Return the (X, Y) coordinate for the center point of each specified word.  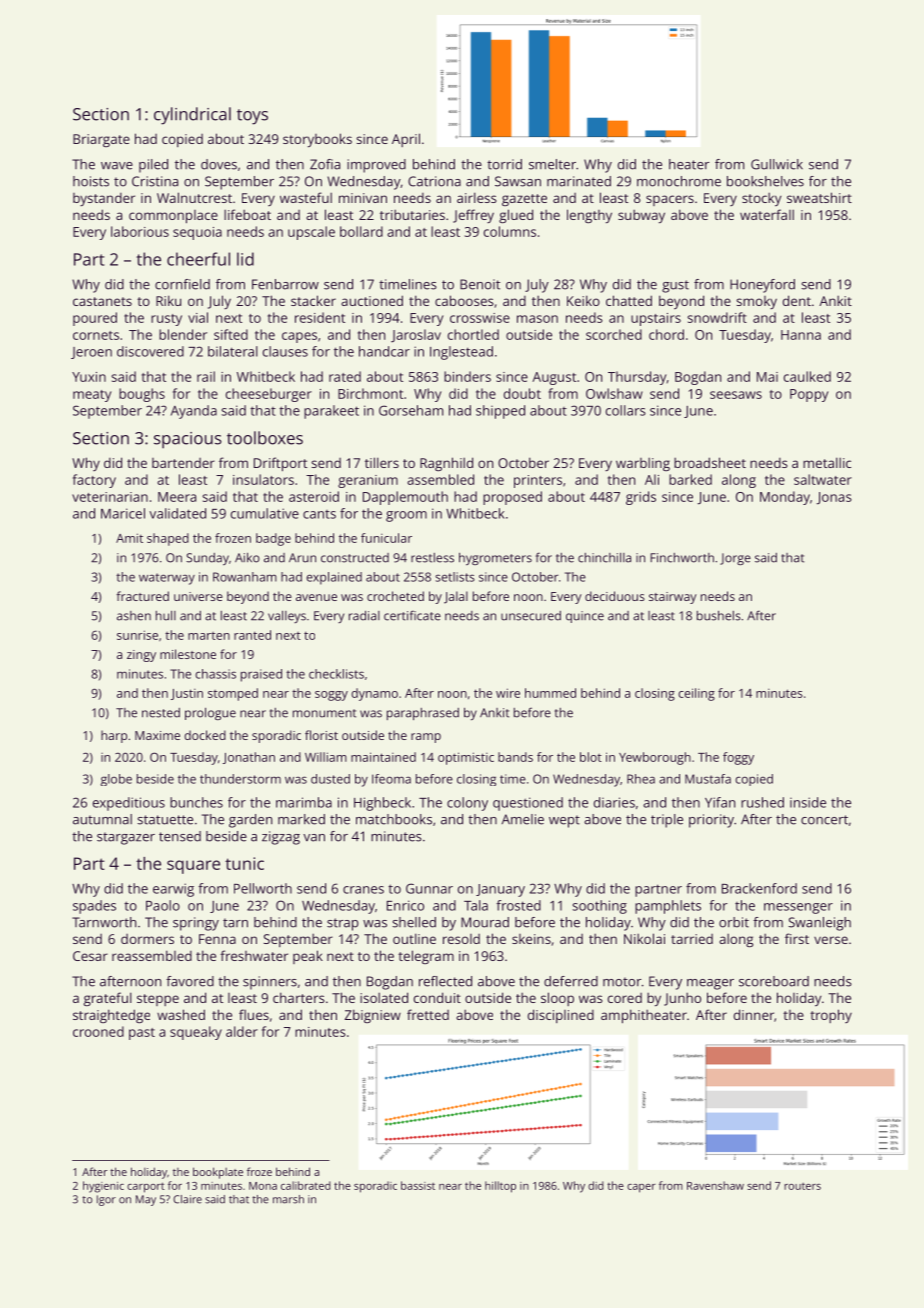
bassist (418, 1185)
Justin (187, 694)
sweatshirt (819, 197)
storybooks (317, 140)
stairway (673, 598)
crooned (98, 1031)
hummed (550, 693)
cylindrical (192, 116)
